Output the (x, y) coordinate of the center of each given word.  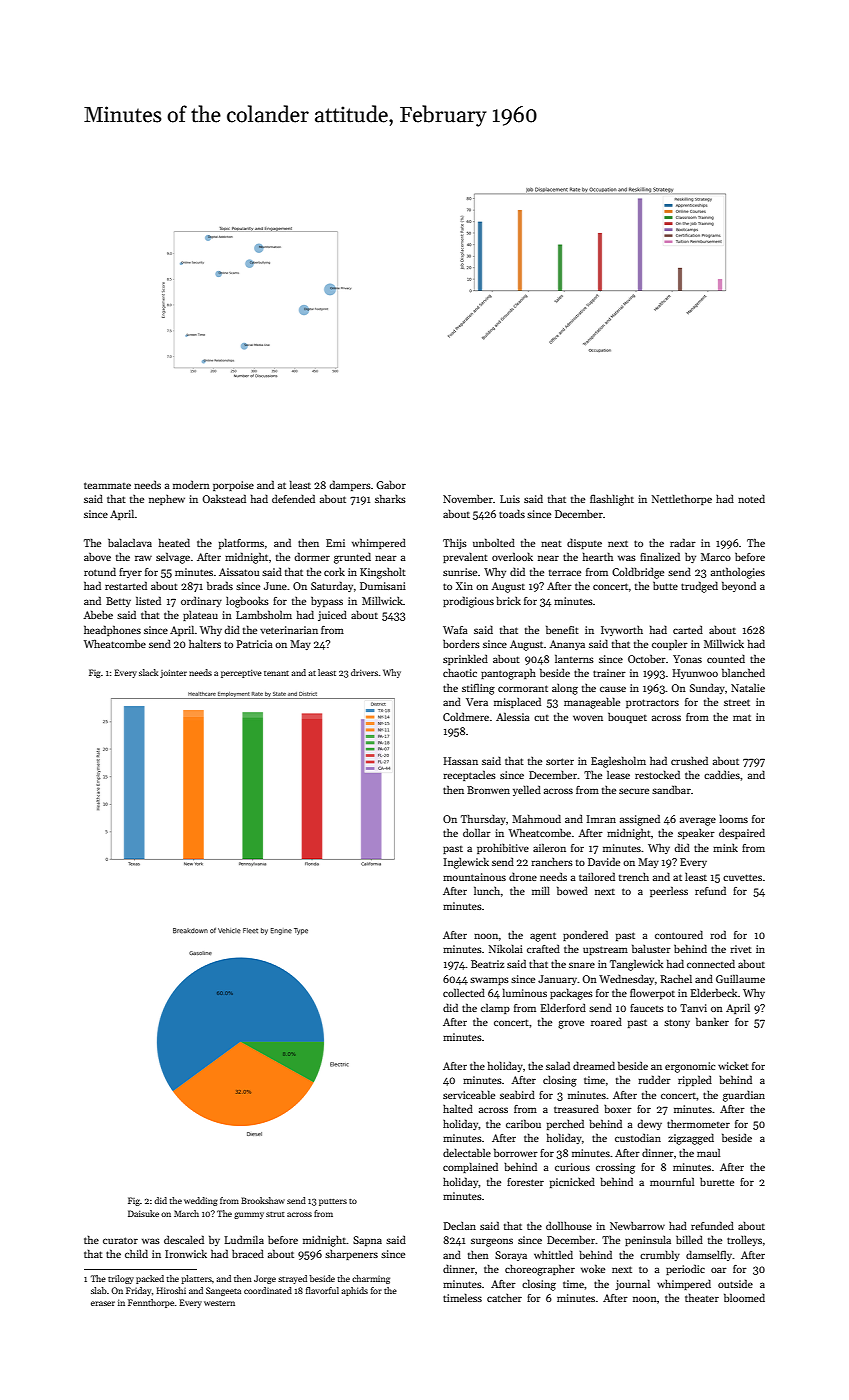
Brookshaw (263, 1200)
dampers (350, 485)
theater (702, 1297)
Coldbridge (638, 573)
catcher (504, 1298)
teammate (107, 485)
